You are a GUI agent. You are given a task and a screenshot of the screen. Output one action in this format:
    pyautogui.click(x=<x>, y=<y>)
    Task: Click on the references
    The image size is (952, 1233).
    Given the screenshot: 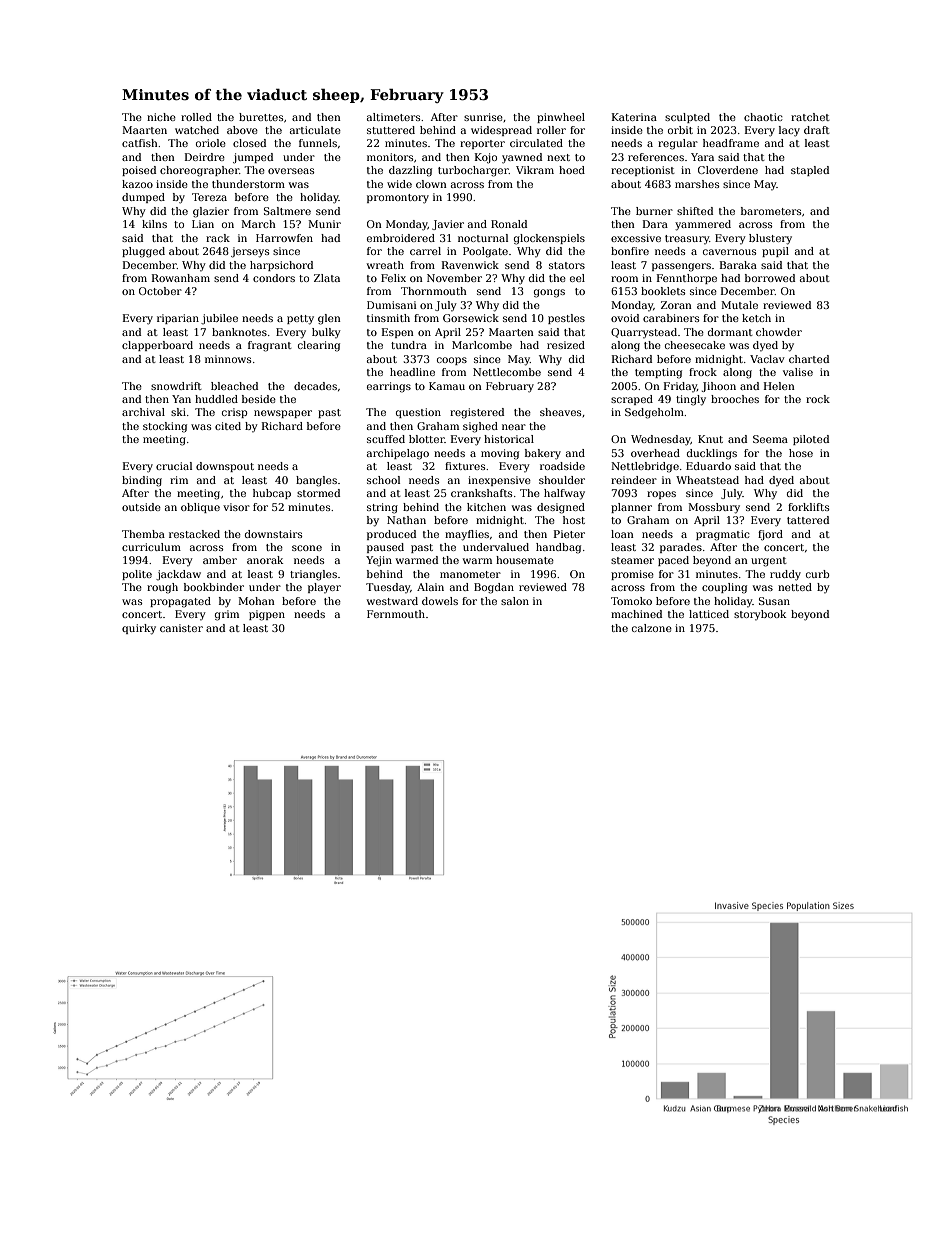 What is the action you would take?
    pyautogui.click(x=656, y=157)
